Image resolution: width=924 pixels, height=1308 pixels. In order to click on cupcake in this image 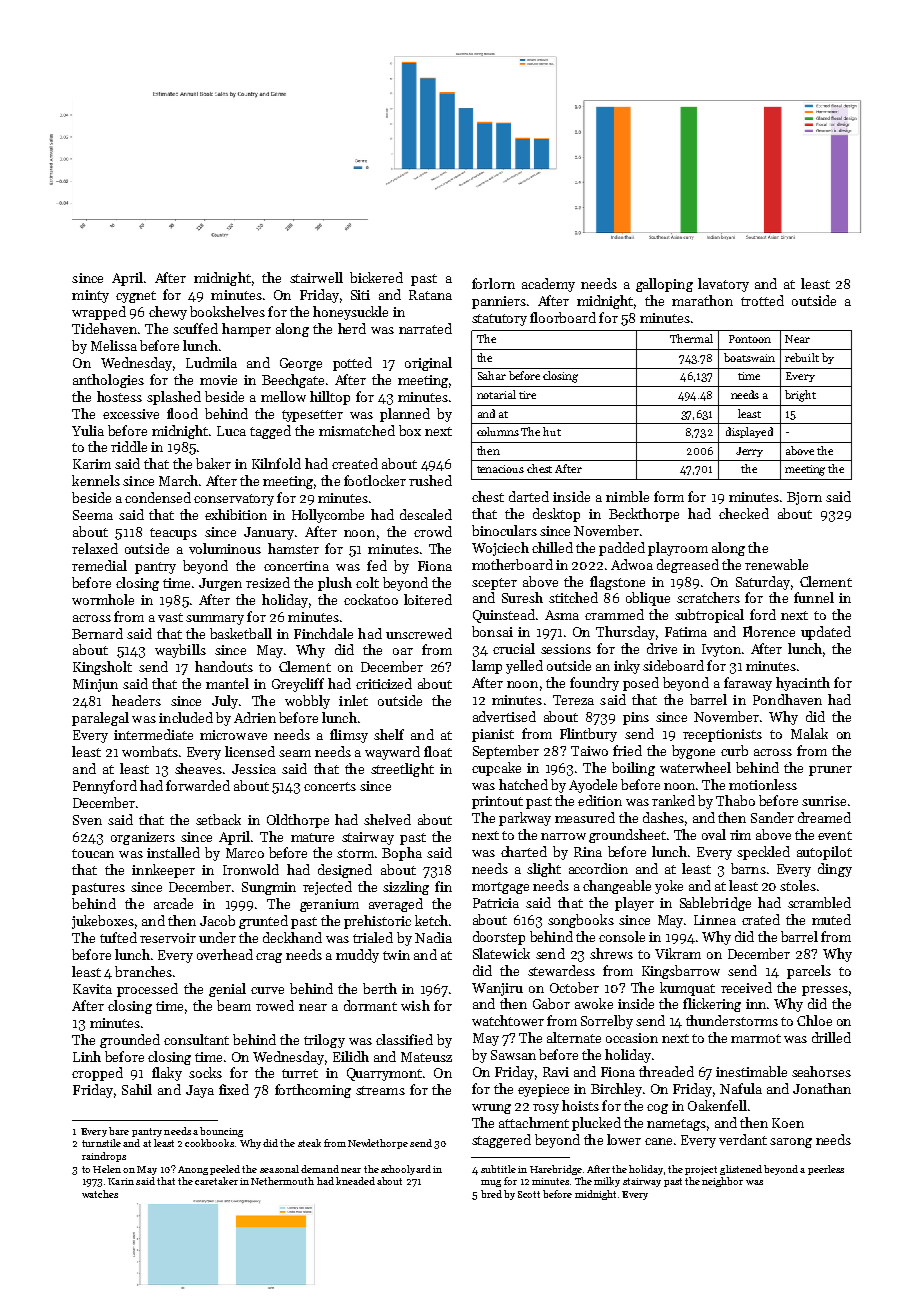, I will do `click(496, 769)`.
